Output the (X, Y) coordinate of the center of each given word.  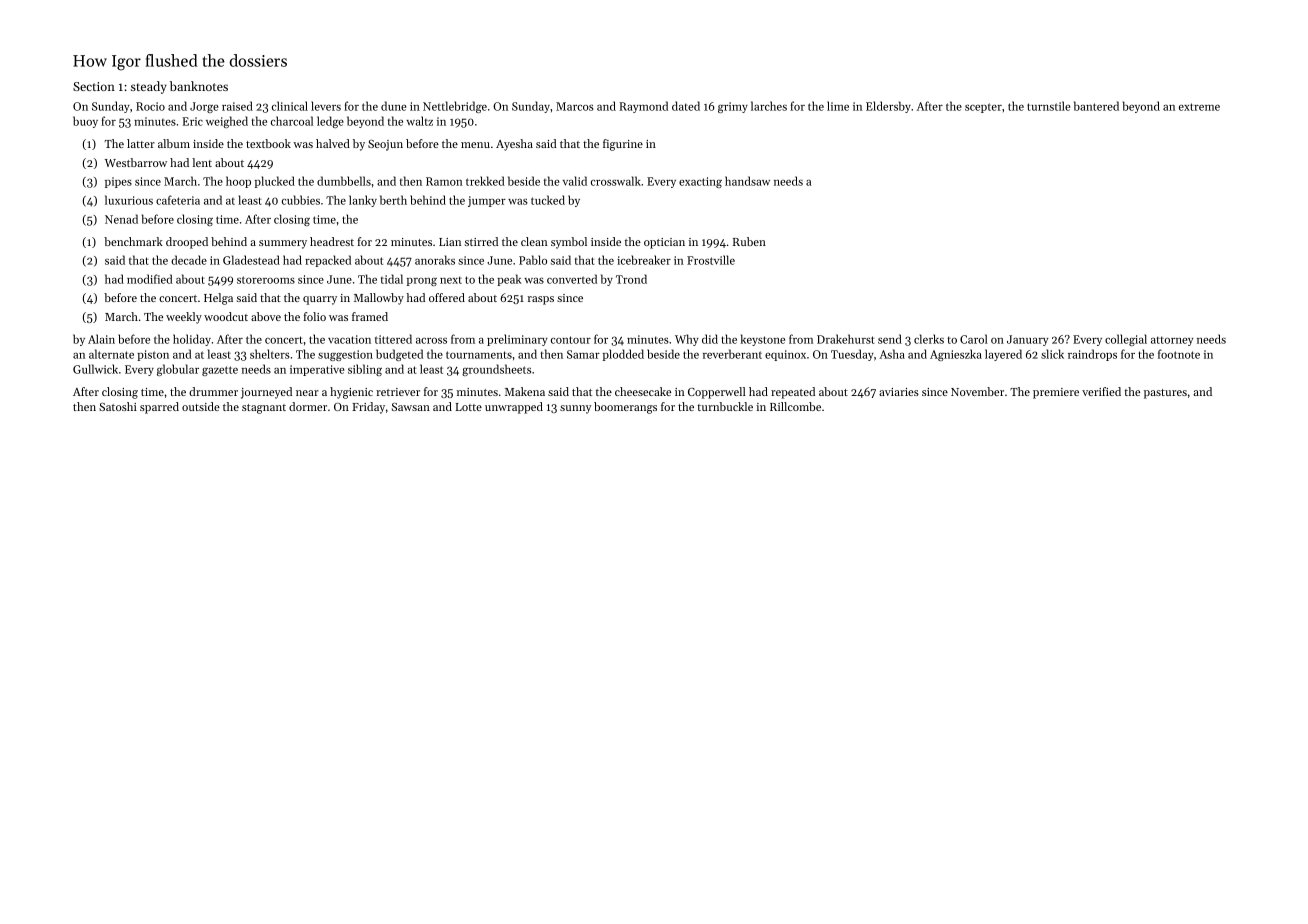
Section (94, 86)
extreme (1199, 107)
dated (686, 106)
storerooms (266, 280)
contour (571, 340)
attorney (1172, 341)
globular (178, 370)
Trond (631, 279)
